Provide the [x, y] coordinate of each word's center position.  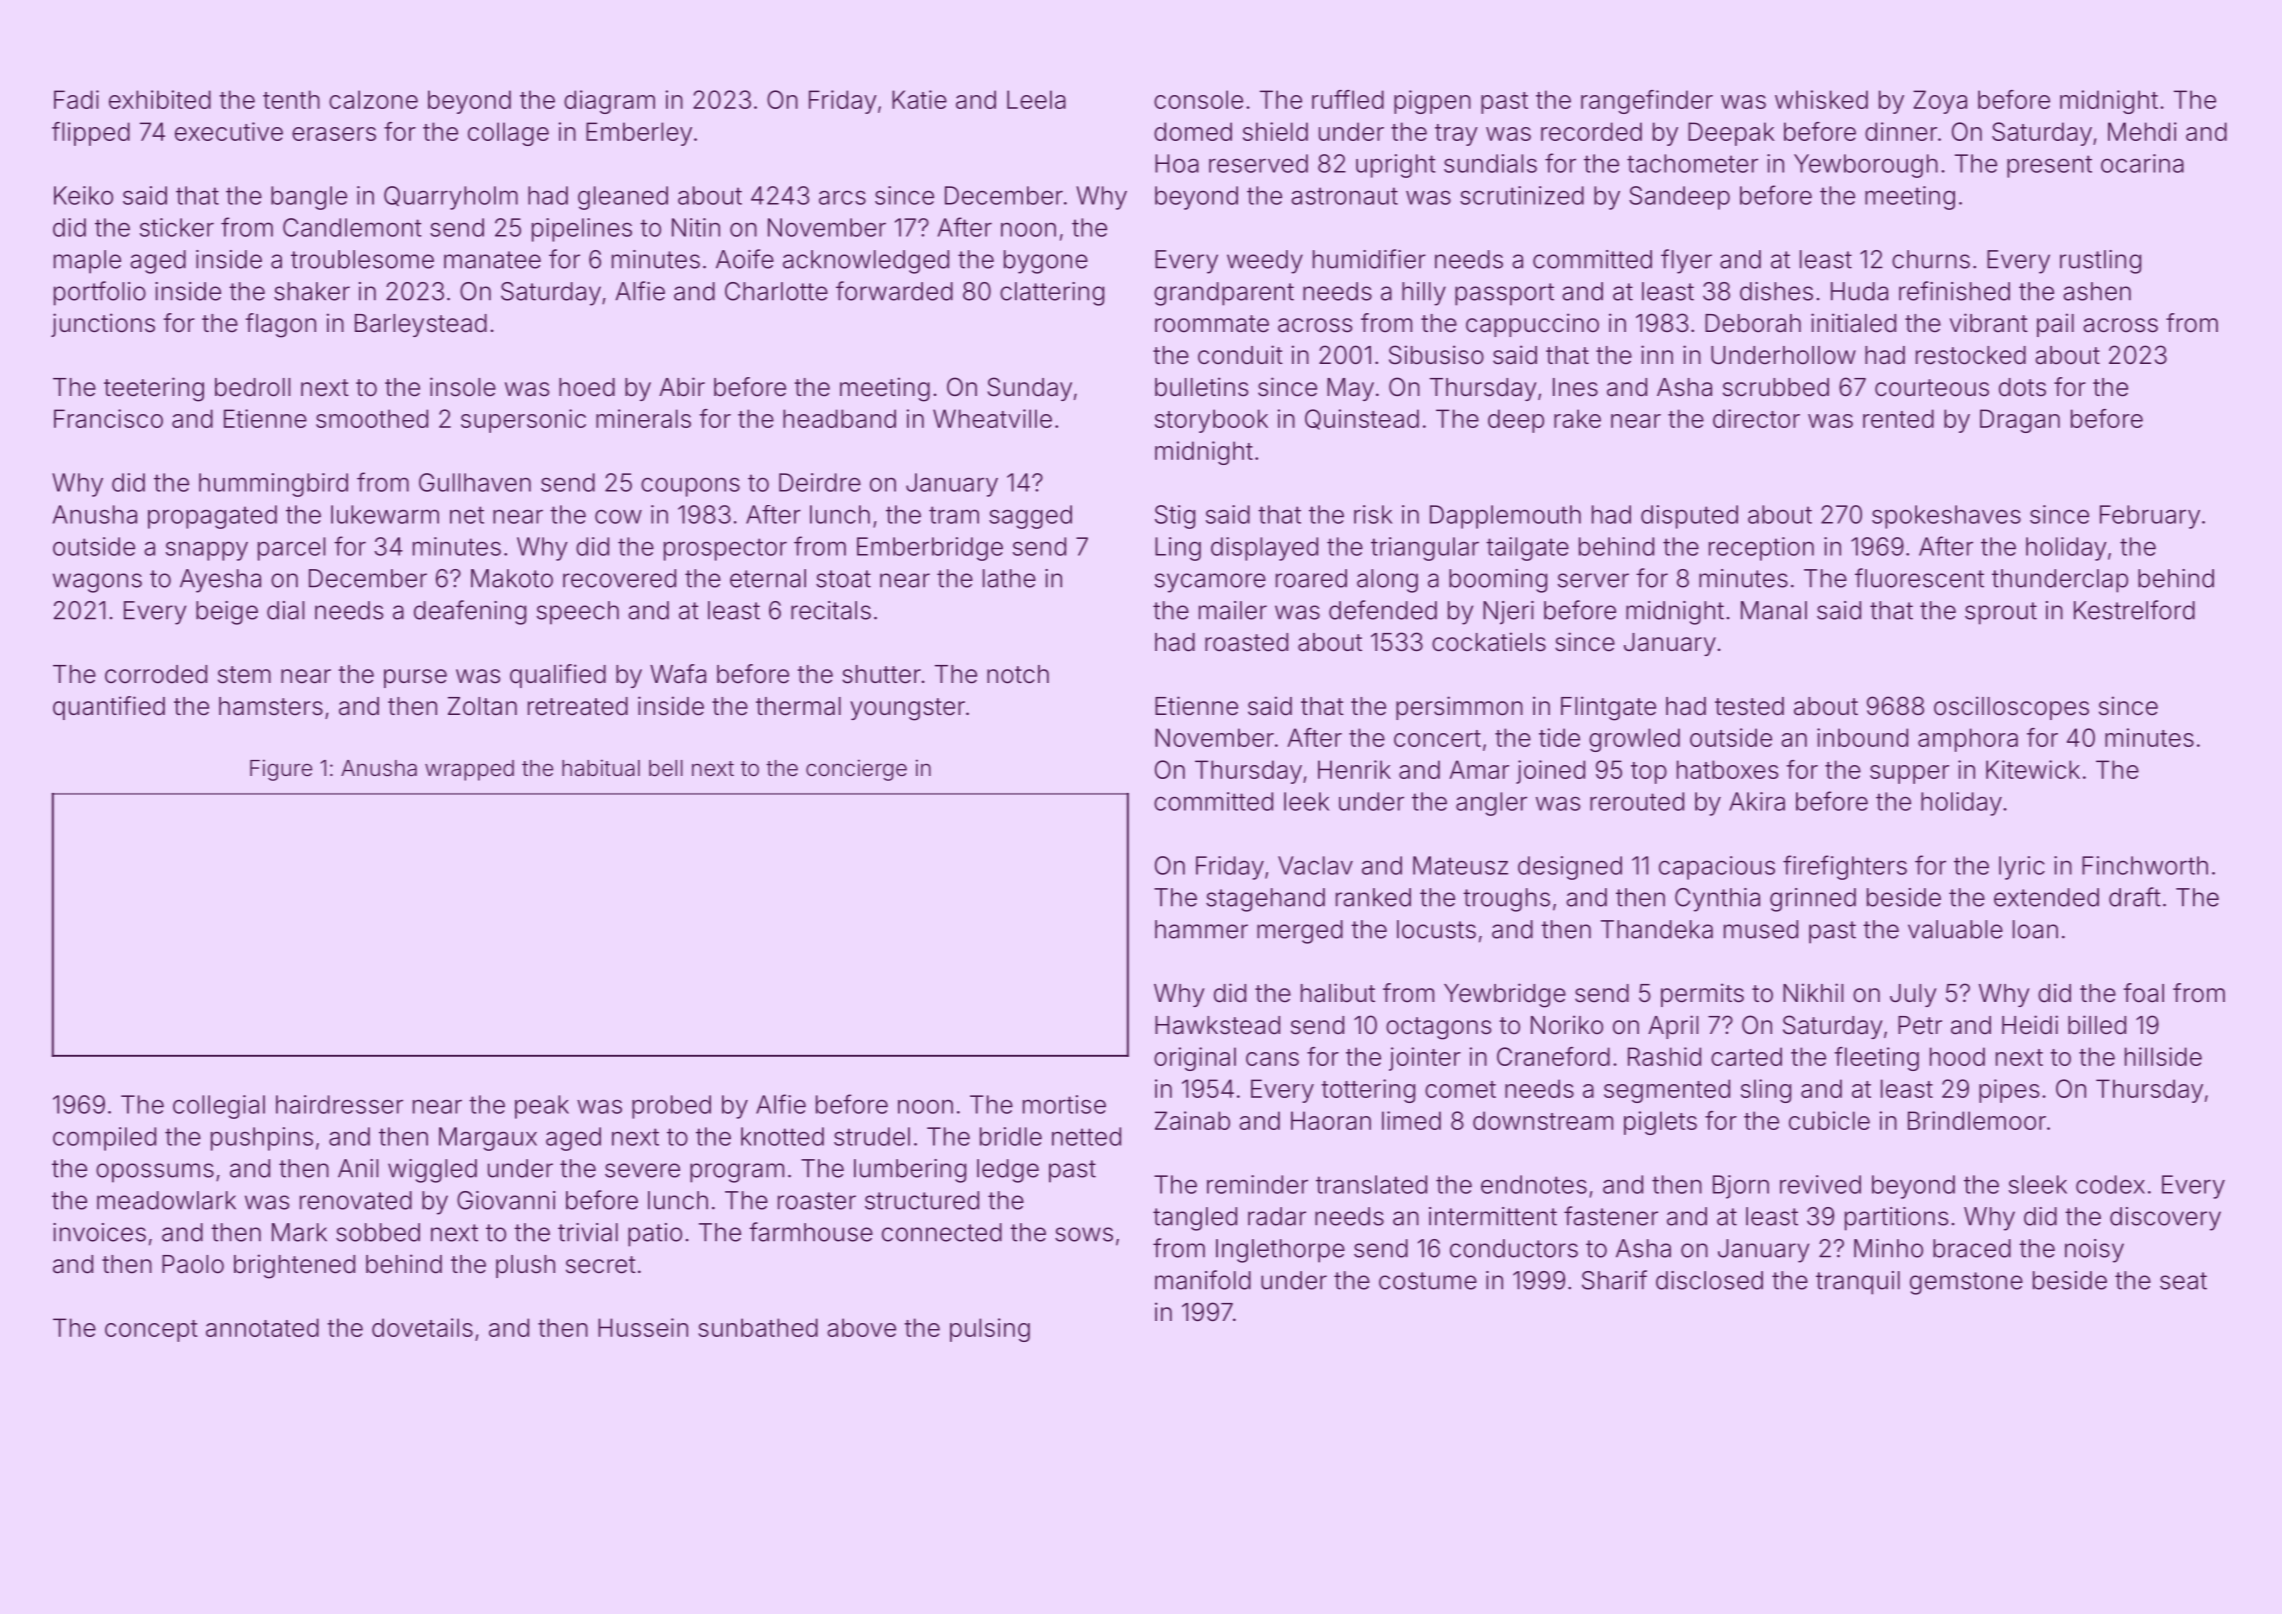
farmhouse [811, 1232]
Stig [1175, 517]
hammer [1201, 929]
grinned [1813, 900]
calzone [373, 99]
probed [671, 1107]
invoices [99, 1232]
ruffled [1348, 99]
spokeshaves [1946, 517]
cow [618, 516]
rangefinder [1647, 102]
